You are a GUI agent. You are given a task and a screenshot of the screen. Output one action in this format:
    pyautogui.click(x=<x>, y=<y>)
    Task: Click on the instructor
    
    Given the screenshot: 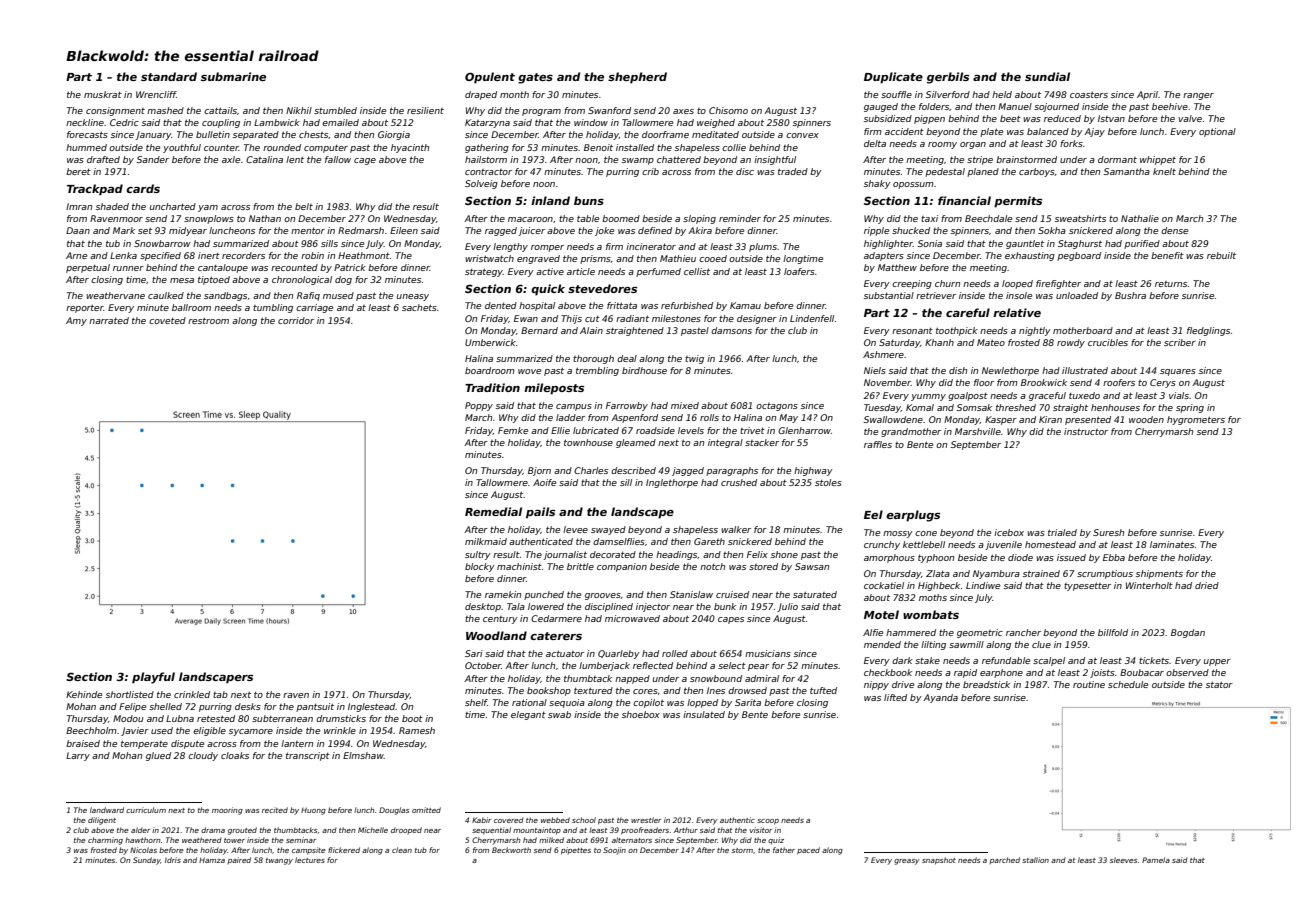 What is the action you would take?
    pyautogui.click(x=1086, y=431)
